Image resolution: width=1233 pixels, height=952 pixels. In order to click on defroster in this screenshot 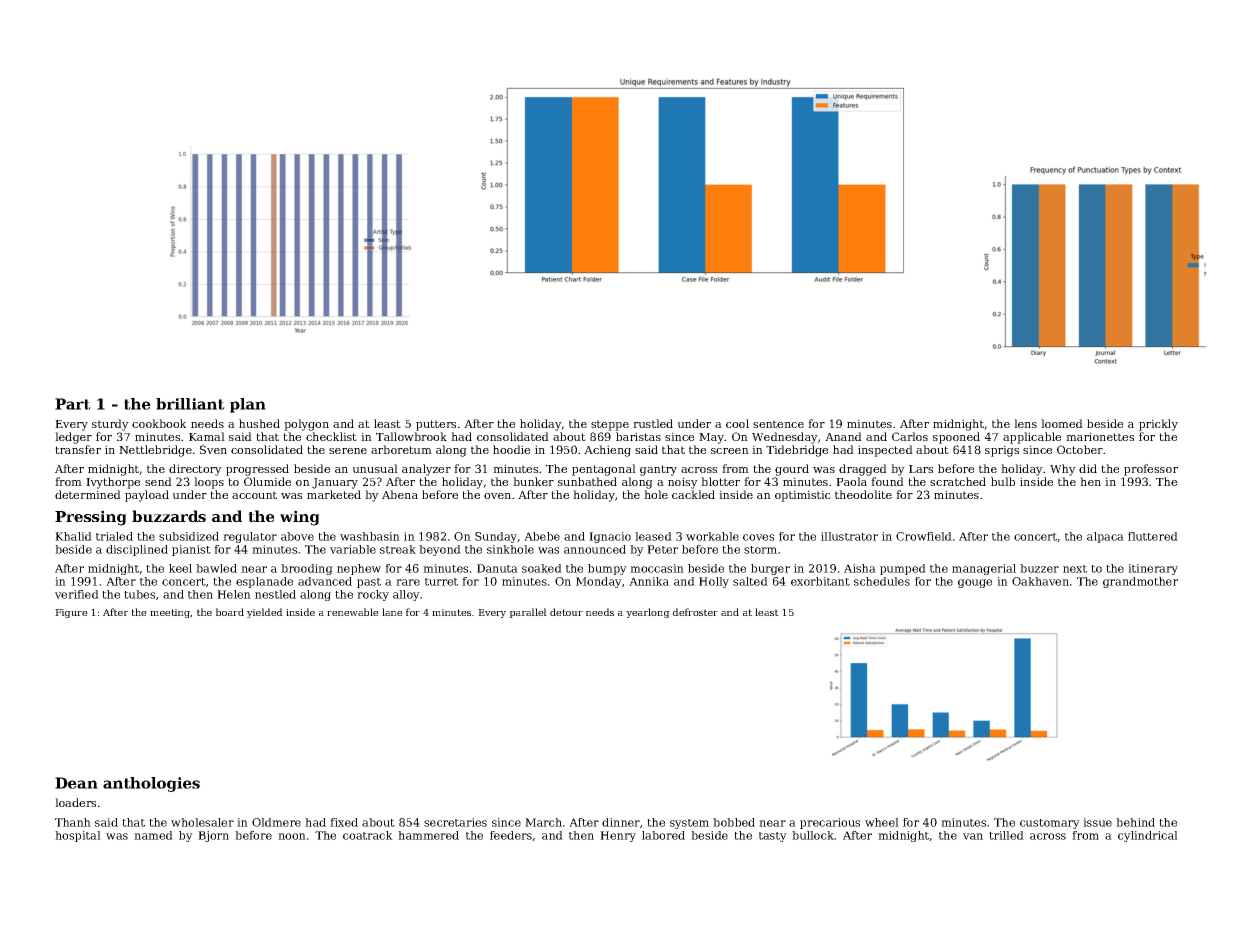, I will do `click(695, 612)`.
